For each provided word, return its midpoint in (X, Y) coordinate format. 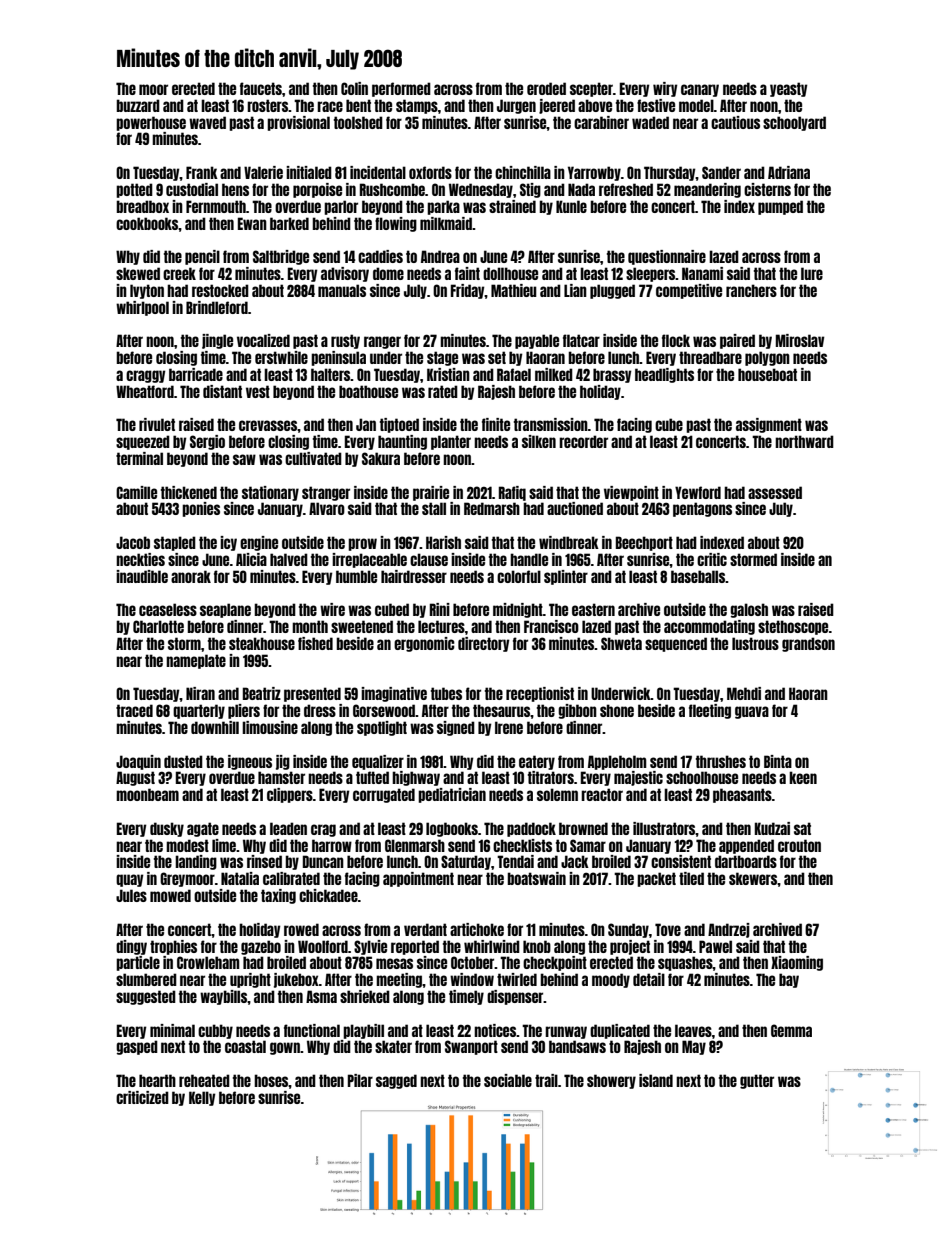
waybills (223, 997)
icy (228, 543)
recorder (583, 441)
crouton (799, 845)
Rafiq (512, 493)
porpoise (317, 190)
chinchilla (523, 172)
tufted (372, 777)
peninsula (338, 358)
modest (187, 845)
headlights (664, 375)
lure (812, 273)
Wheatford (145, 391)
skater (393, 1046)
